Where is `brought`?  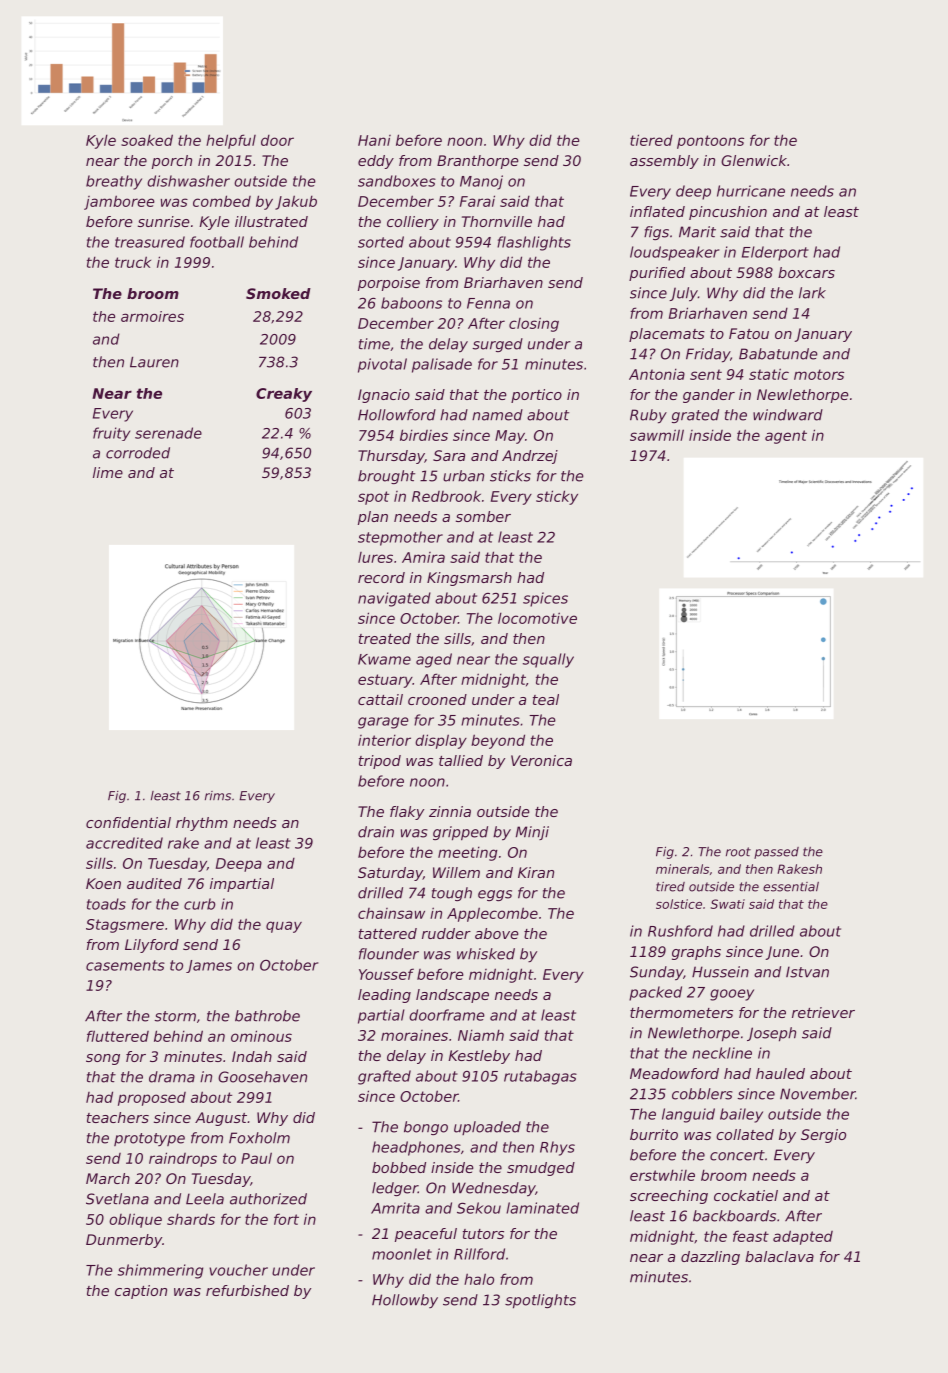
brought is located at coordinates (386, 477).
